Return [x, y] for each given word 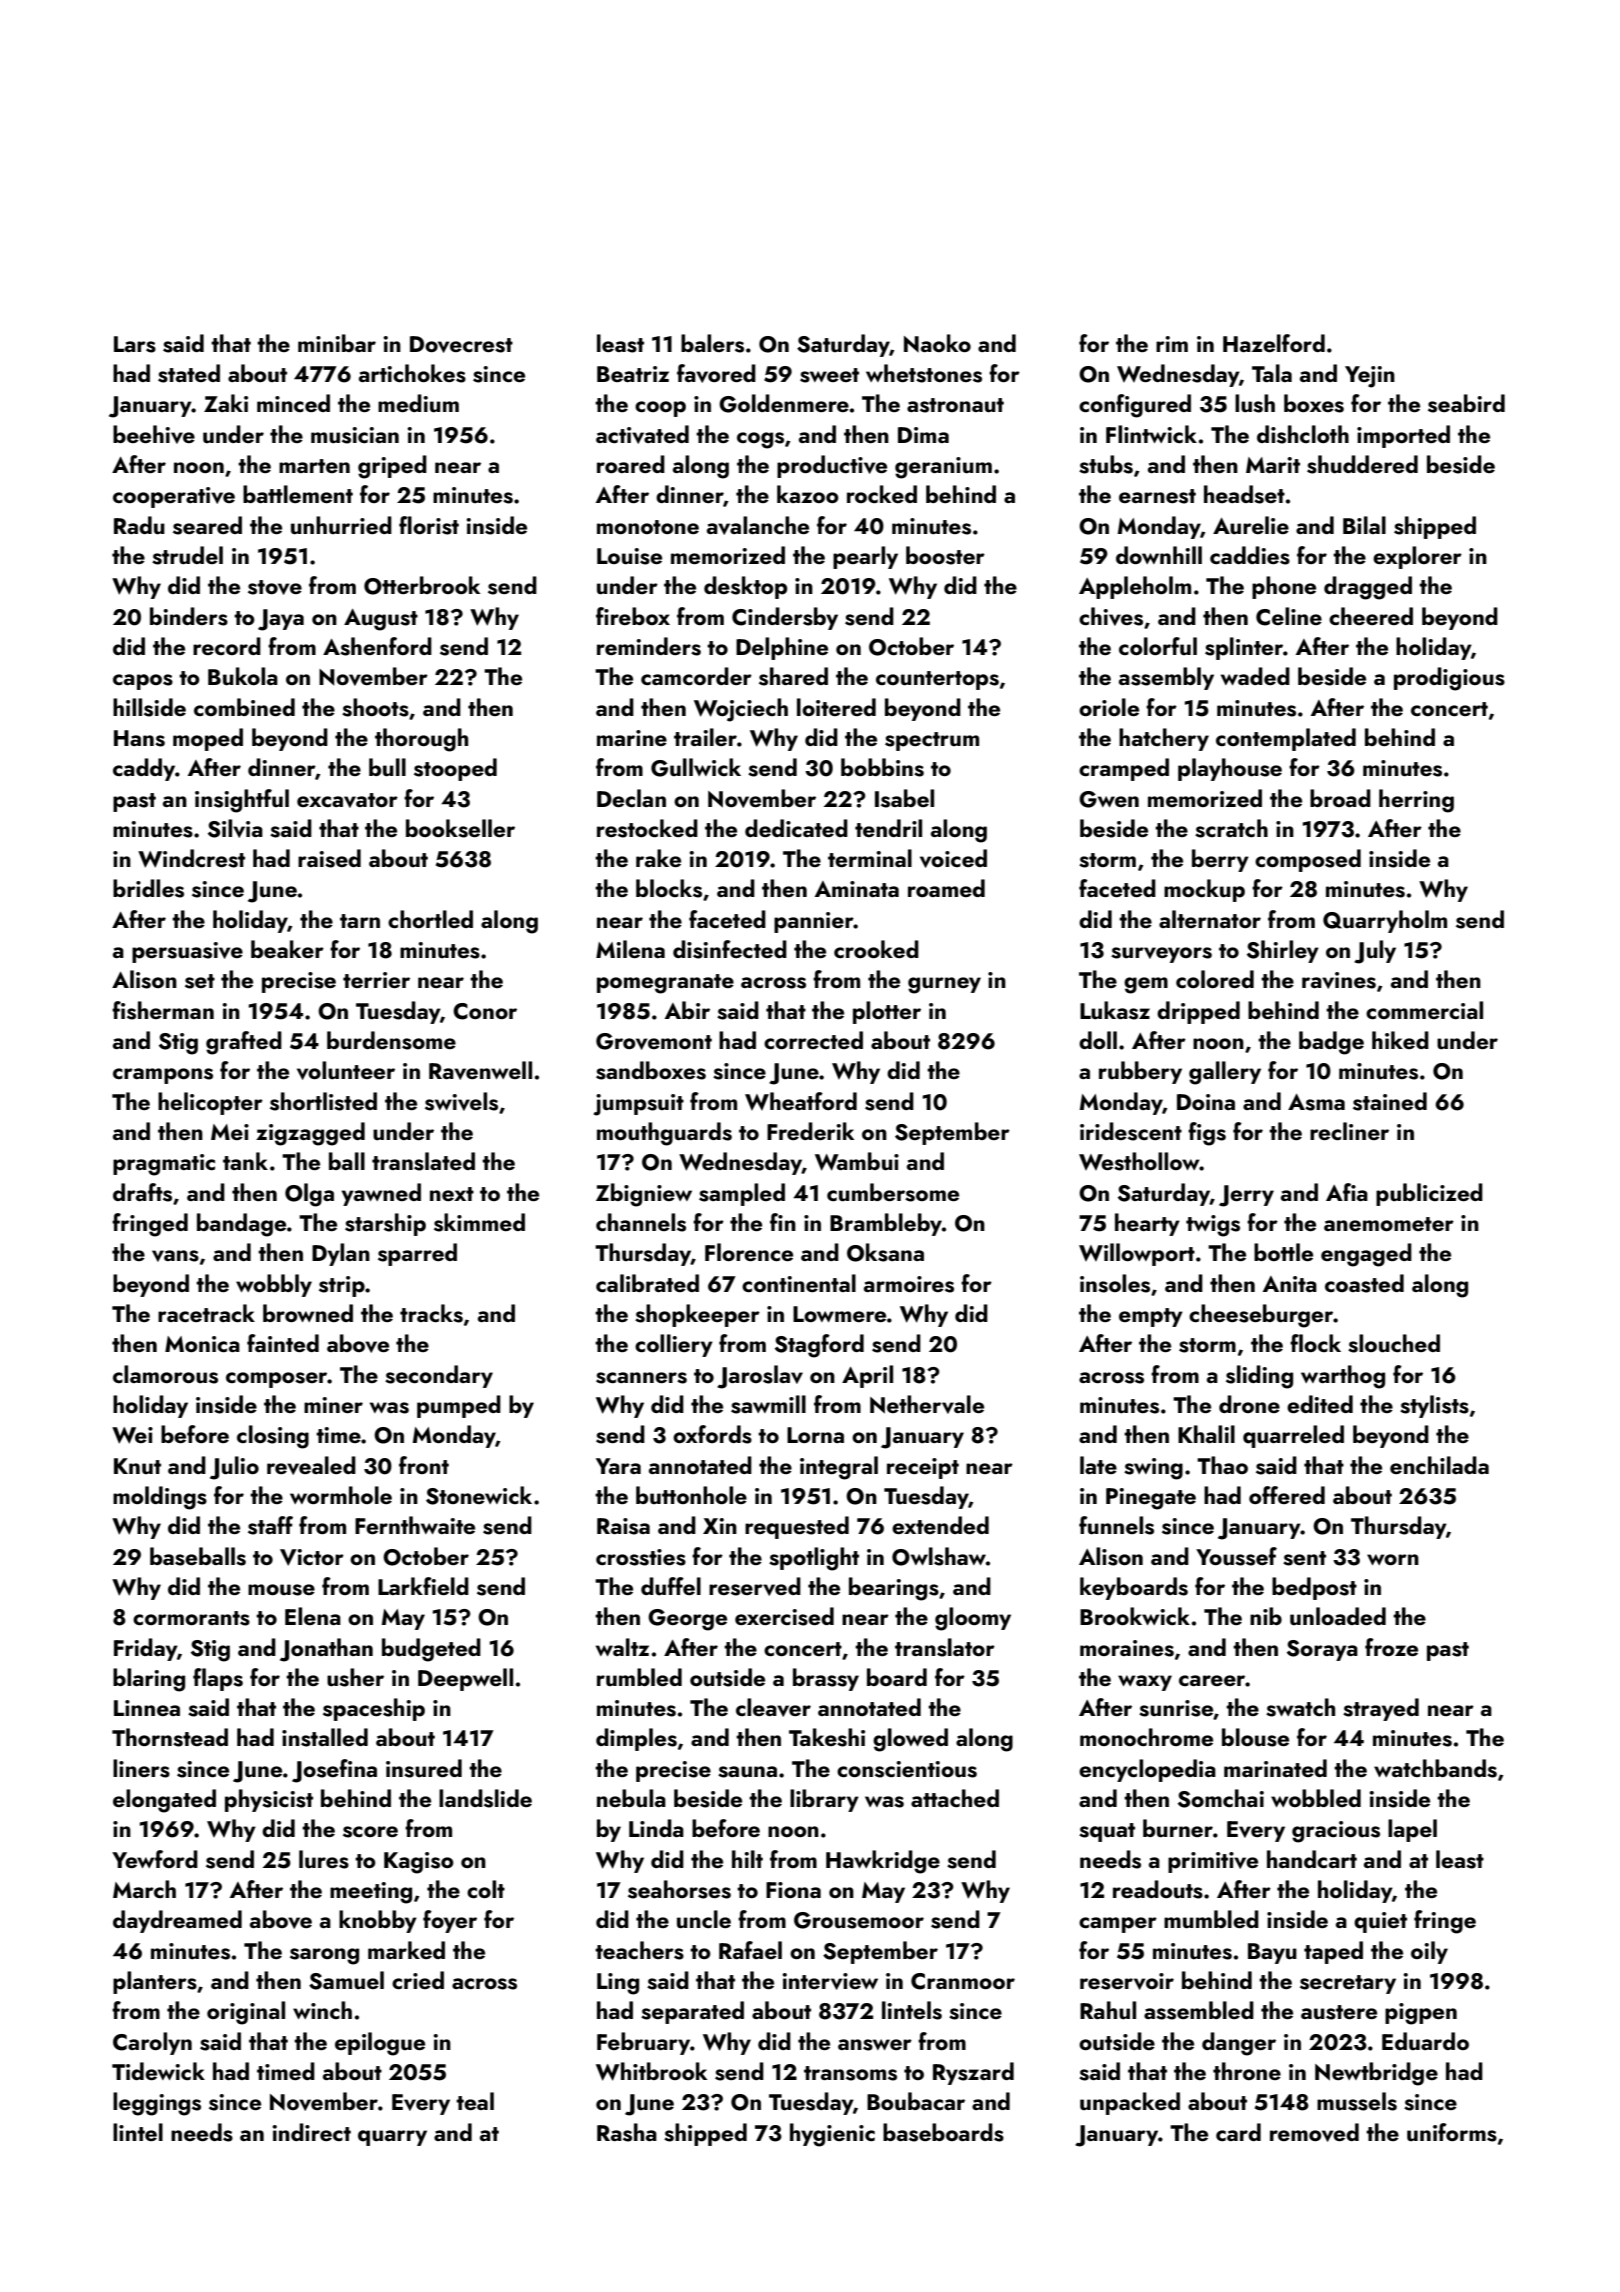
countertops [937, 680]
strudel [187, 555]
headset [1244, 494]
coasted [1364, 1283]
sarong [324, 1956]
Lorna [815, 1435]
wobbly [274, 1285]
